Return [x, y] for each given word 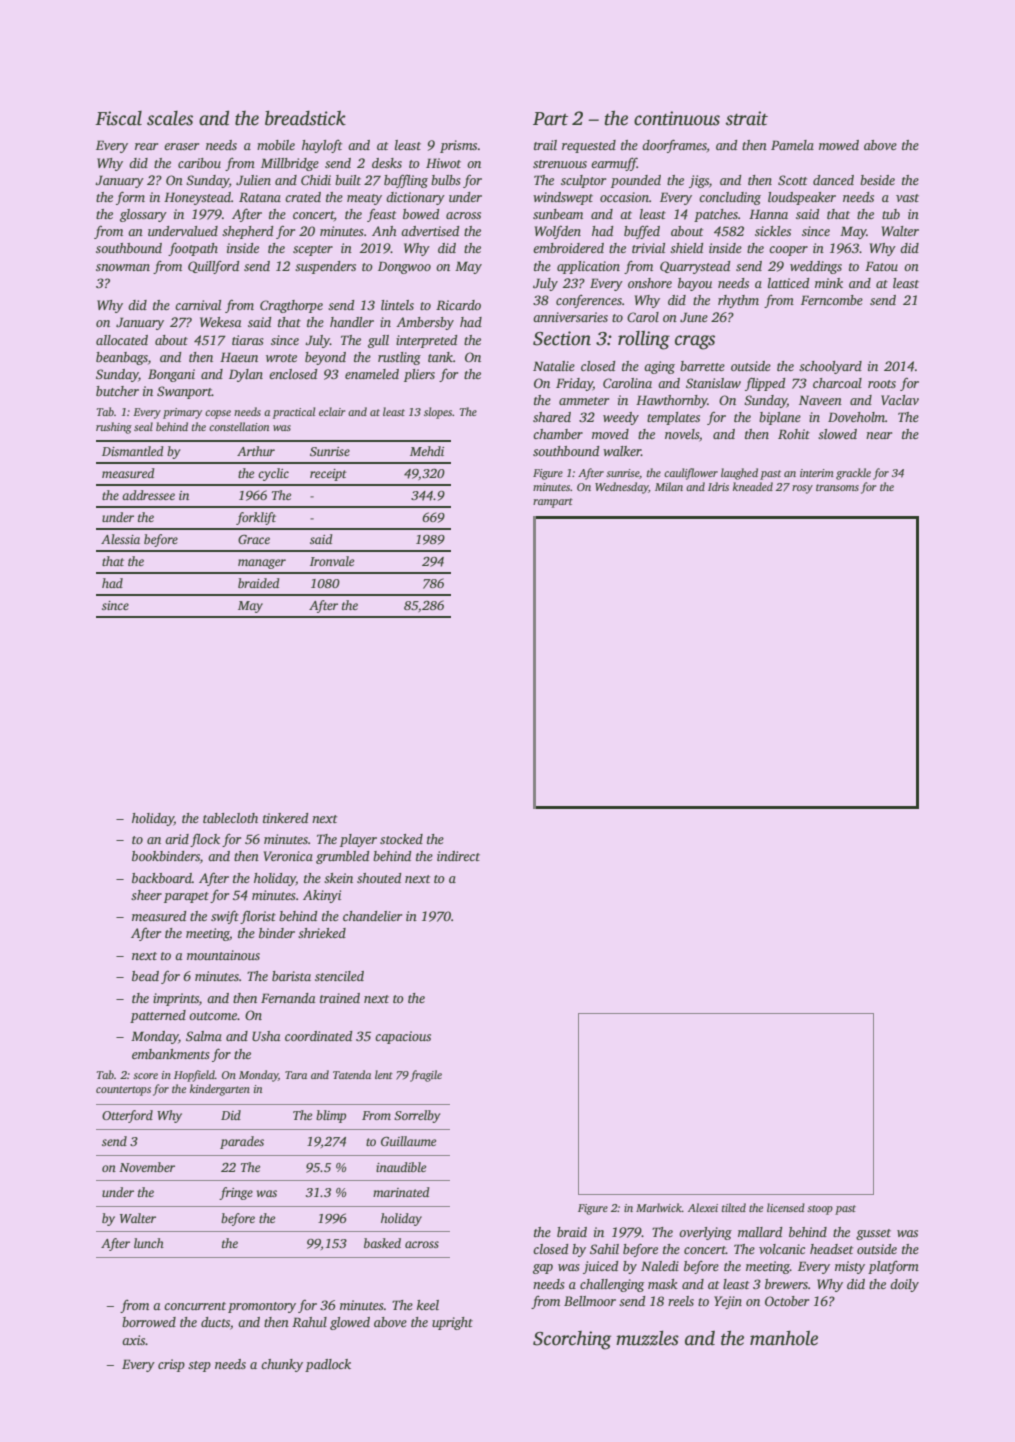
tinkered [286, 818]
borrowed [149, 1322]
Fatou [881, 266]
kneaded [753, 486]
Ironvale [332, 561]
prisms [458, 146]
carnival [198, 305]
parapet [186, 897]
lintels [397, 305]
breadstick [305, 118]
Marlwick [659, 1207]
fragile [426, 1076]
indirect [458, 856]
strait [747, 118]
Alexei [703, 1207]
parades [242, 1142]
